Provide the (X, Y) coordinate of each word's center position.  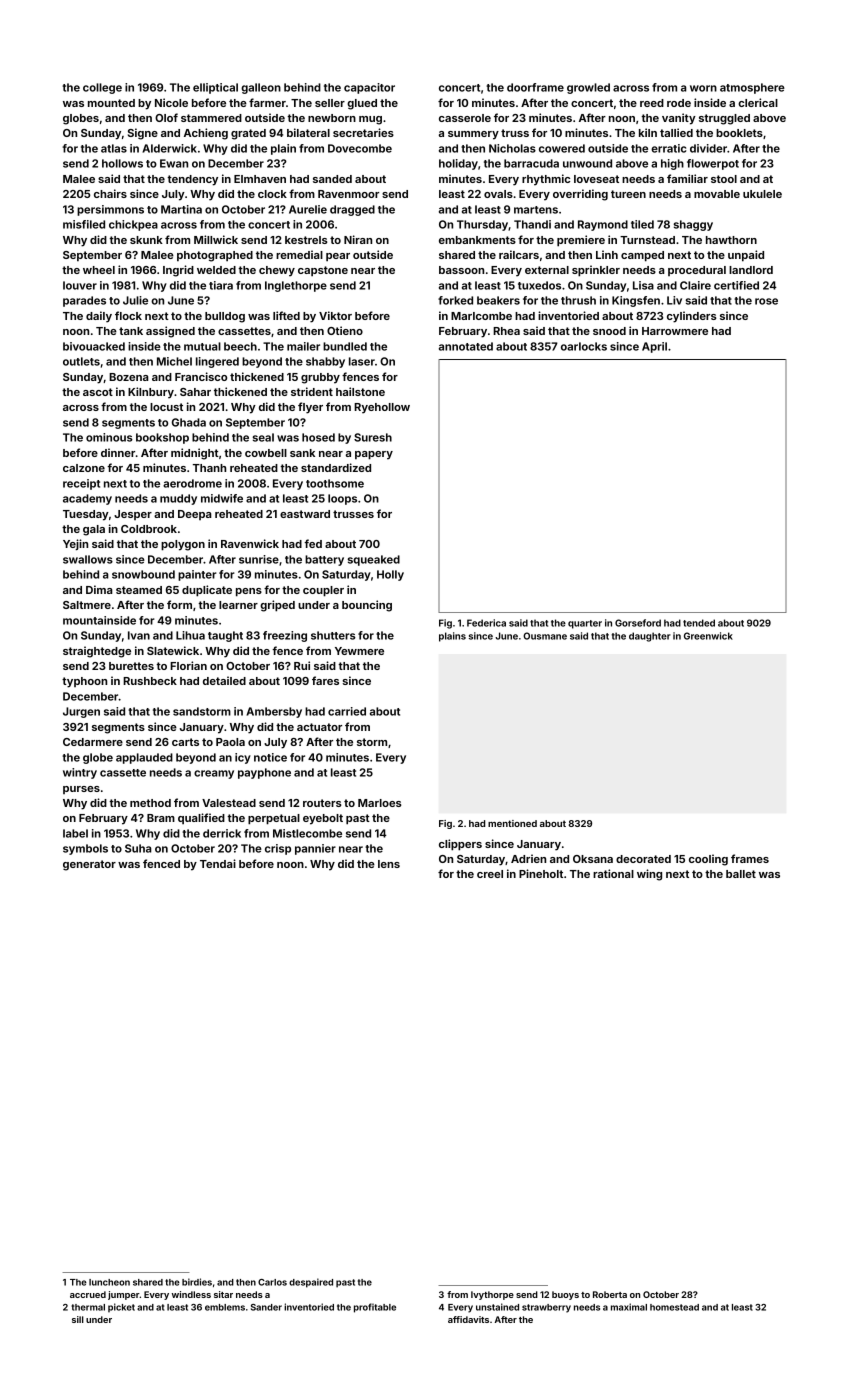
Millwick (216, 239)
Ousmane (545, 636)
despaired (311, 1283)
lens (389, 864)
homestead (674, 1307)
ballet (741, 874)
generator (89, 865)
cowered (562, 148)
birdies (197, 1282)
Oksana (593, 859)
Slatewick (173, 650)
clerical (758, 102)
